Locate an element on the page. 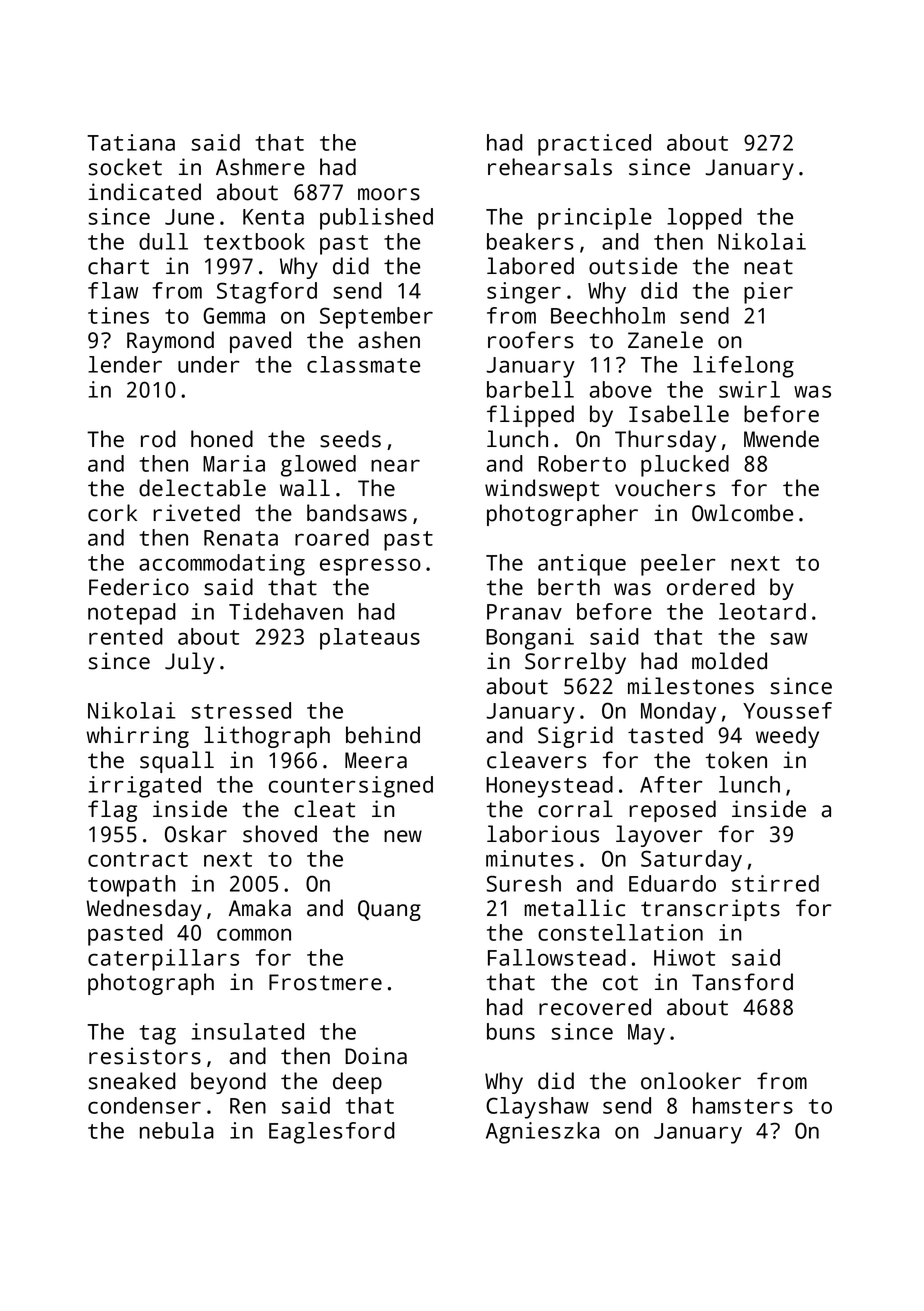 The width and height of the image is (924, 1311). rehearsals is located at coordinates (550, 167).
